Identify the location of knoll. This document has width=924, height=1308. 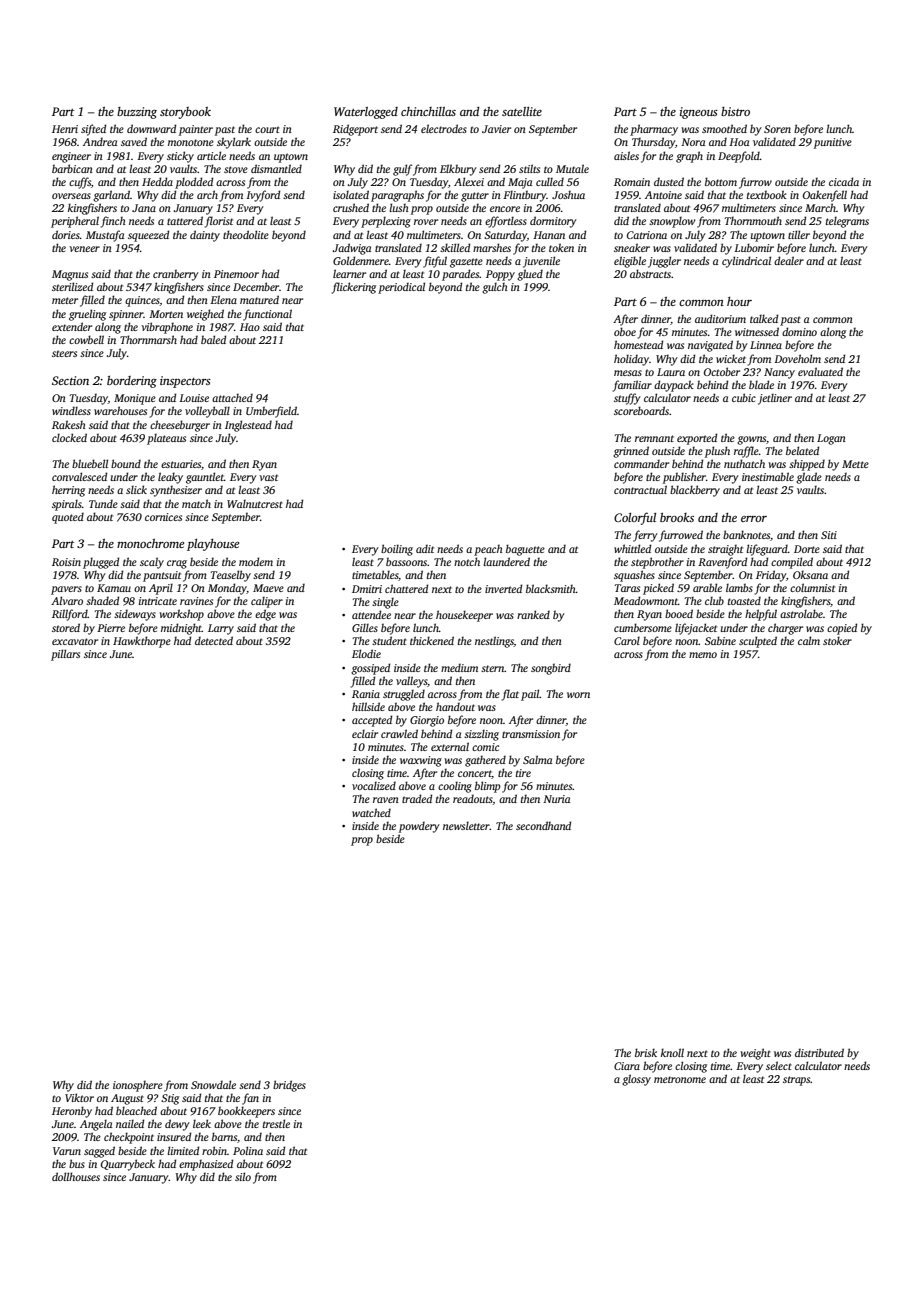
(672, 1052).
